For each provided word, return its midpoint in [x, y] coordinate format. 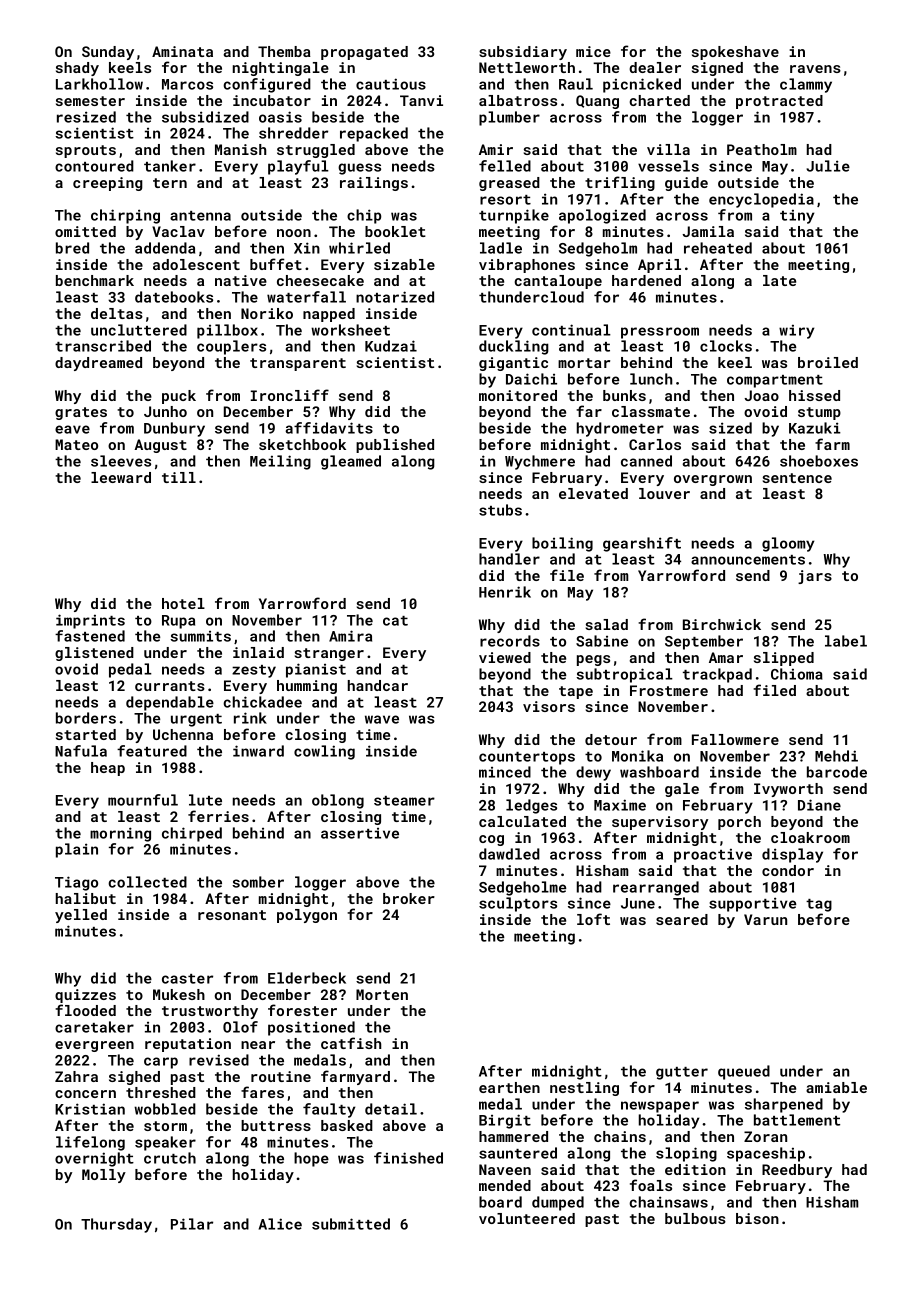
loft [593, 919]
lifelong [90, 1143]
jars [815, 577]
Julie [828, 166]
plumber [509, 118]
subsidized [205, 117]
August [160, 446]
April [659, 266]
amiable [836, 1087]
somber [258, 882]
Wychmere [540, 462]
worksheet [350, 330]
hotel [183, 603]
